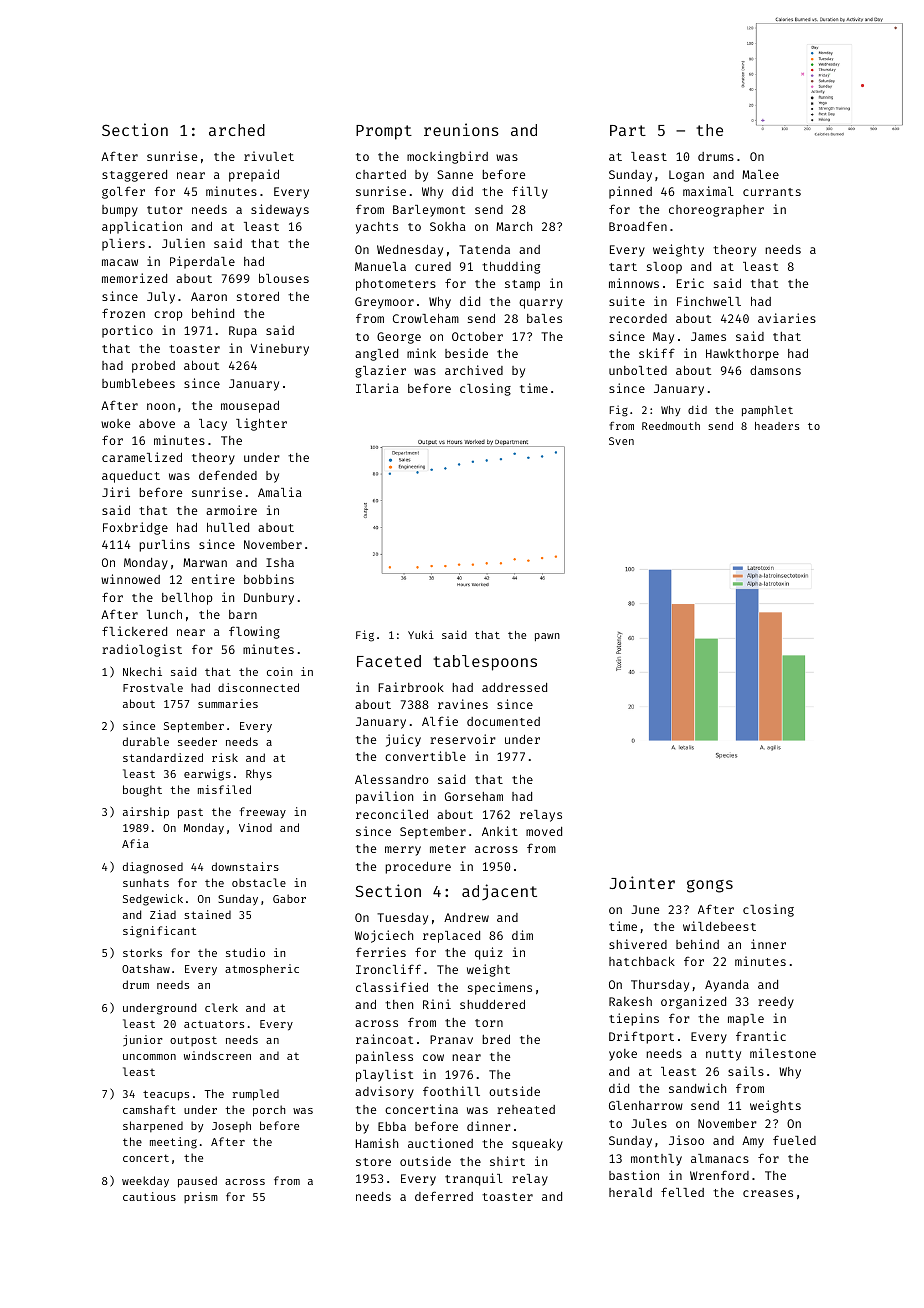  I want to click on sideways, so click(280, 210).
